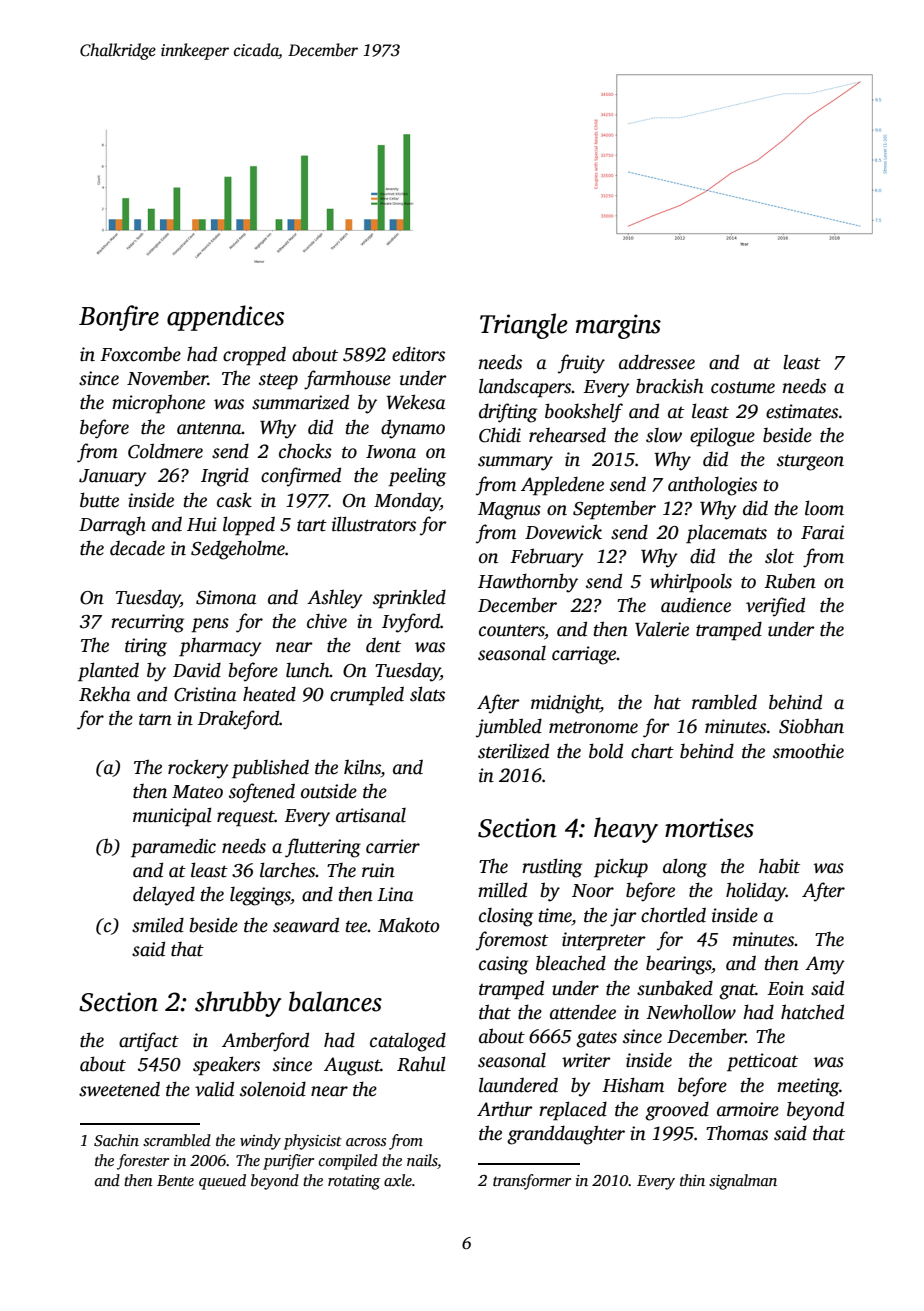 The width and height of the screenshot is (924, 1311). I want to click on margins, so click(618, 326).
